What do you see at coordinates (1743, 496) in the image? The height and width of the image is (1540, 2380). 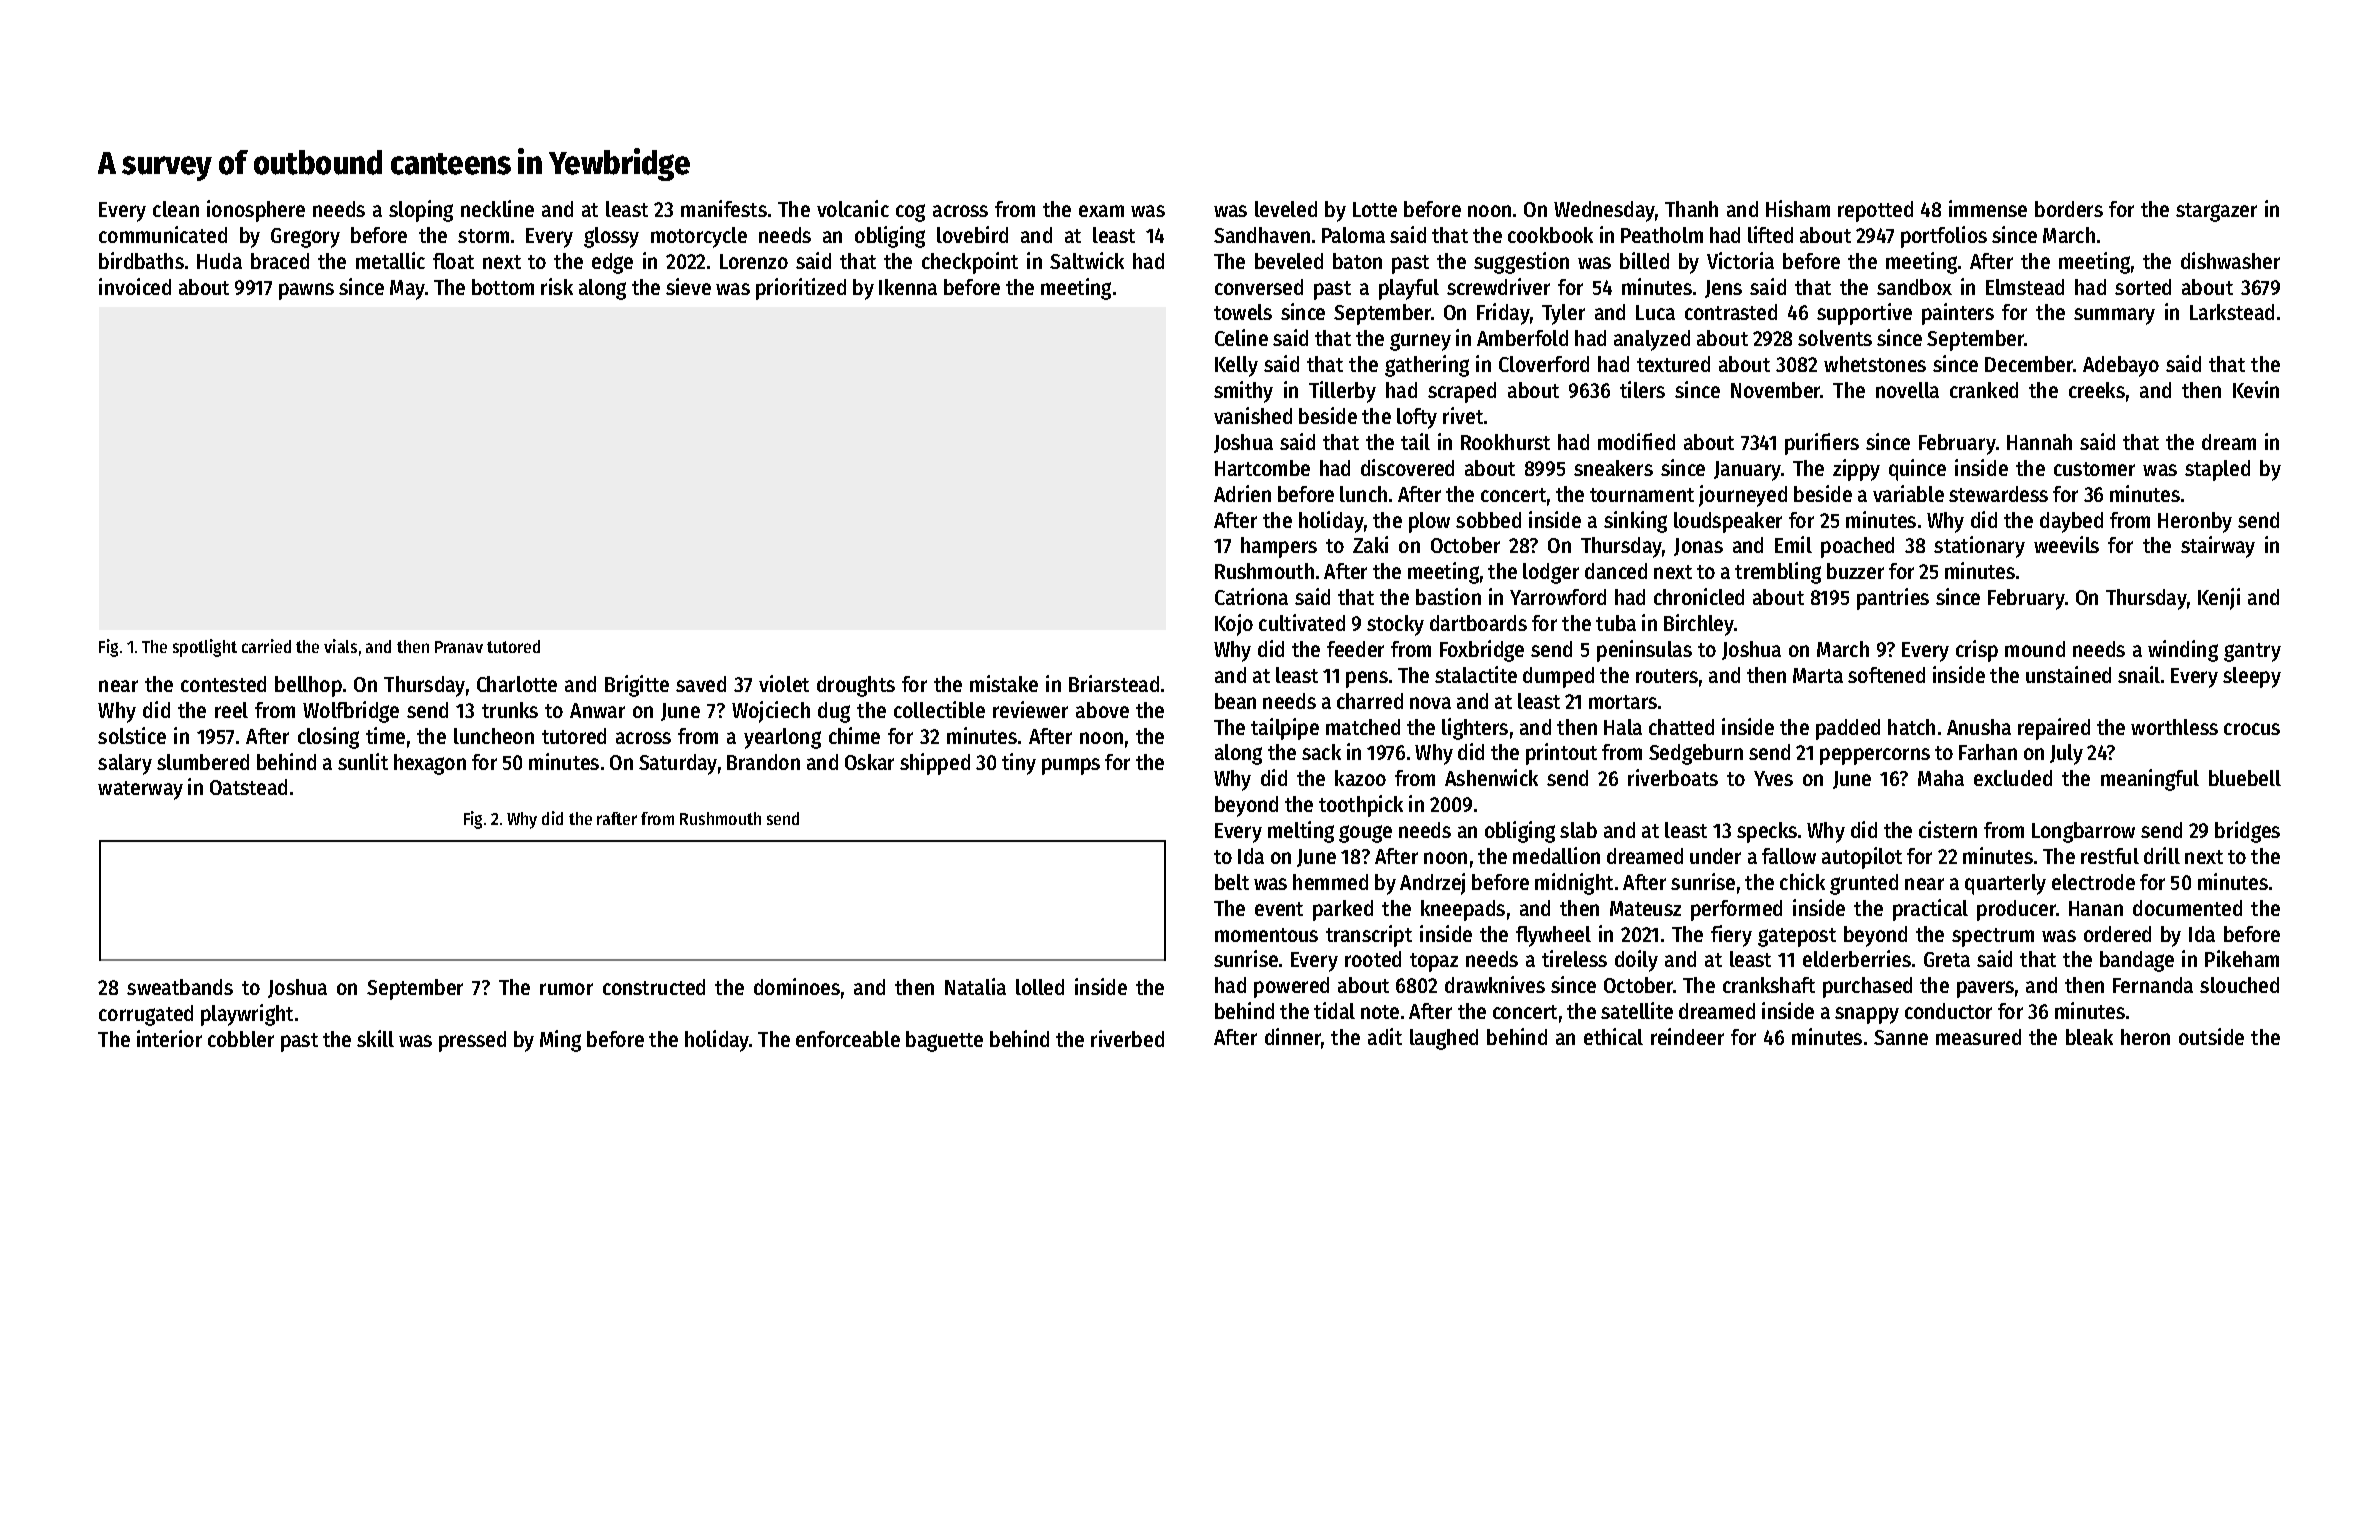 I see `journeyed` at bounding box center [1743, 496].
